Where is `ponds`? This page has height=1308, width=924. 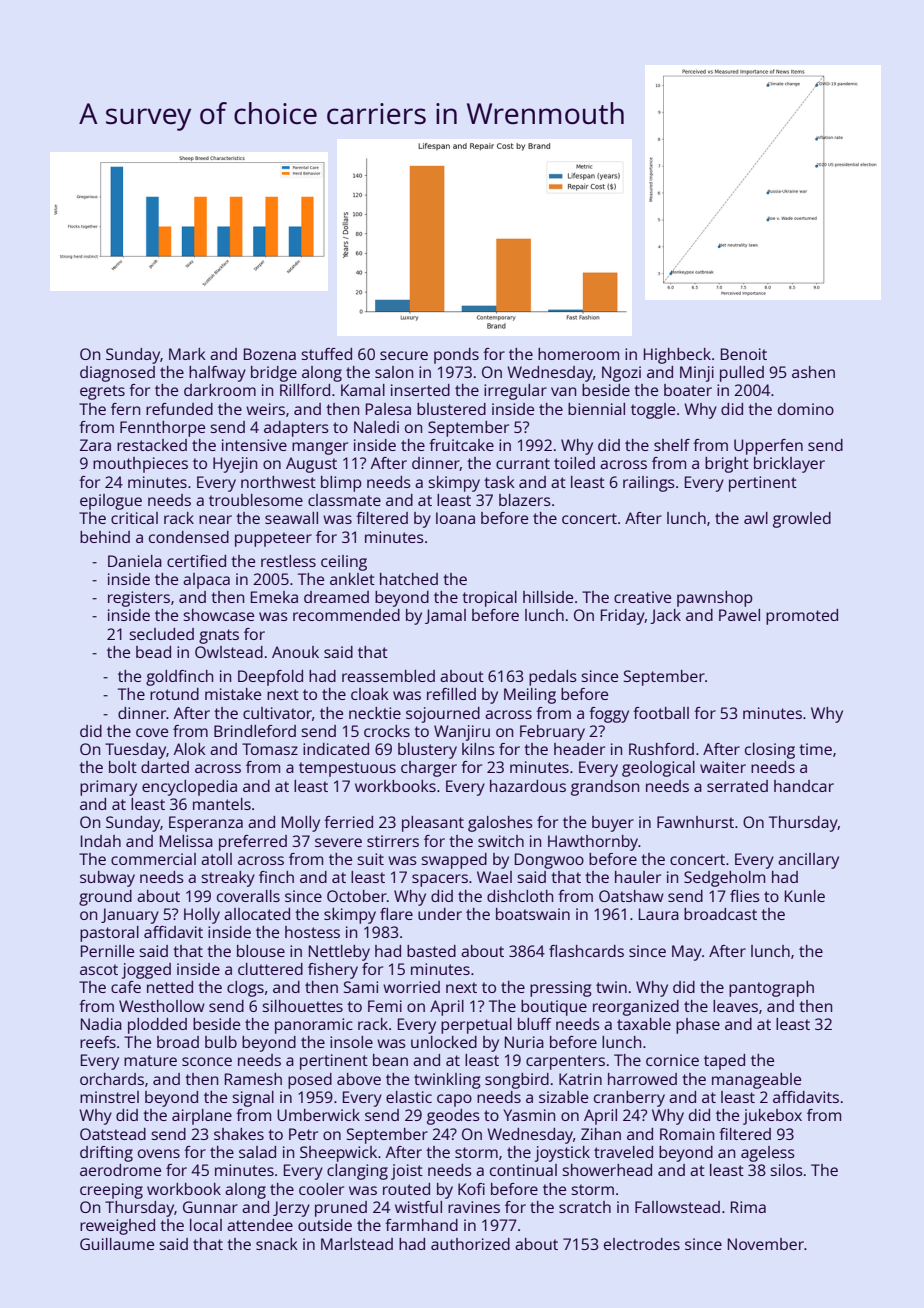
ponds is located at coordinates (456, 356).
